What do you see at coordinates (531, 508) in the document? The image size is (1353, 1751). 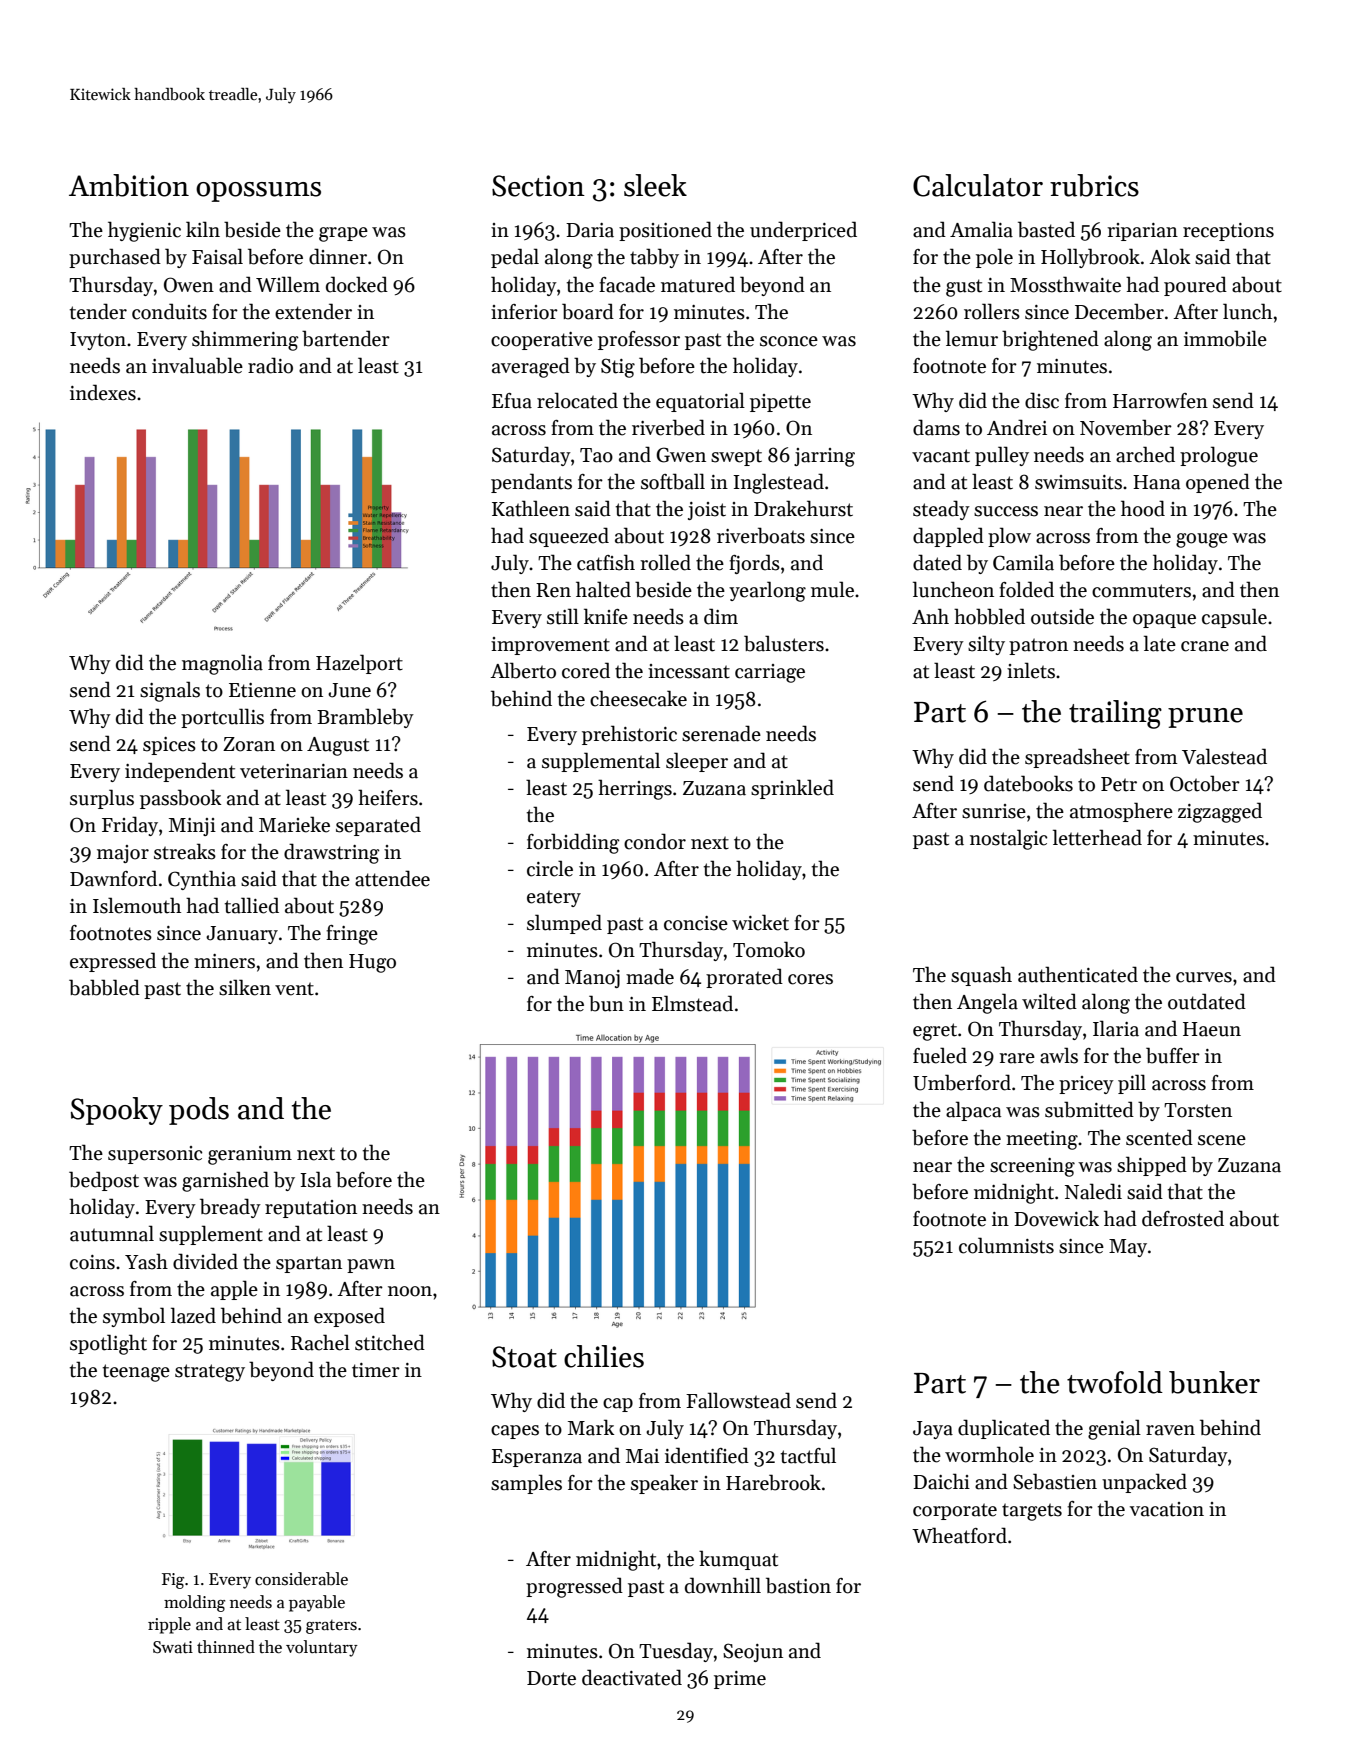 I see `Kathleen` at bounding box center [531, 508].
